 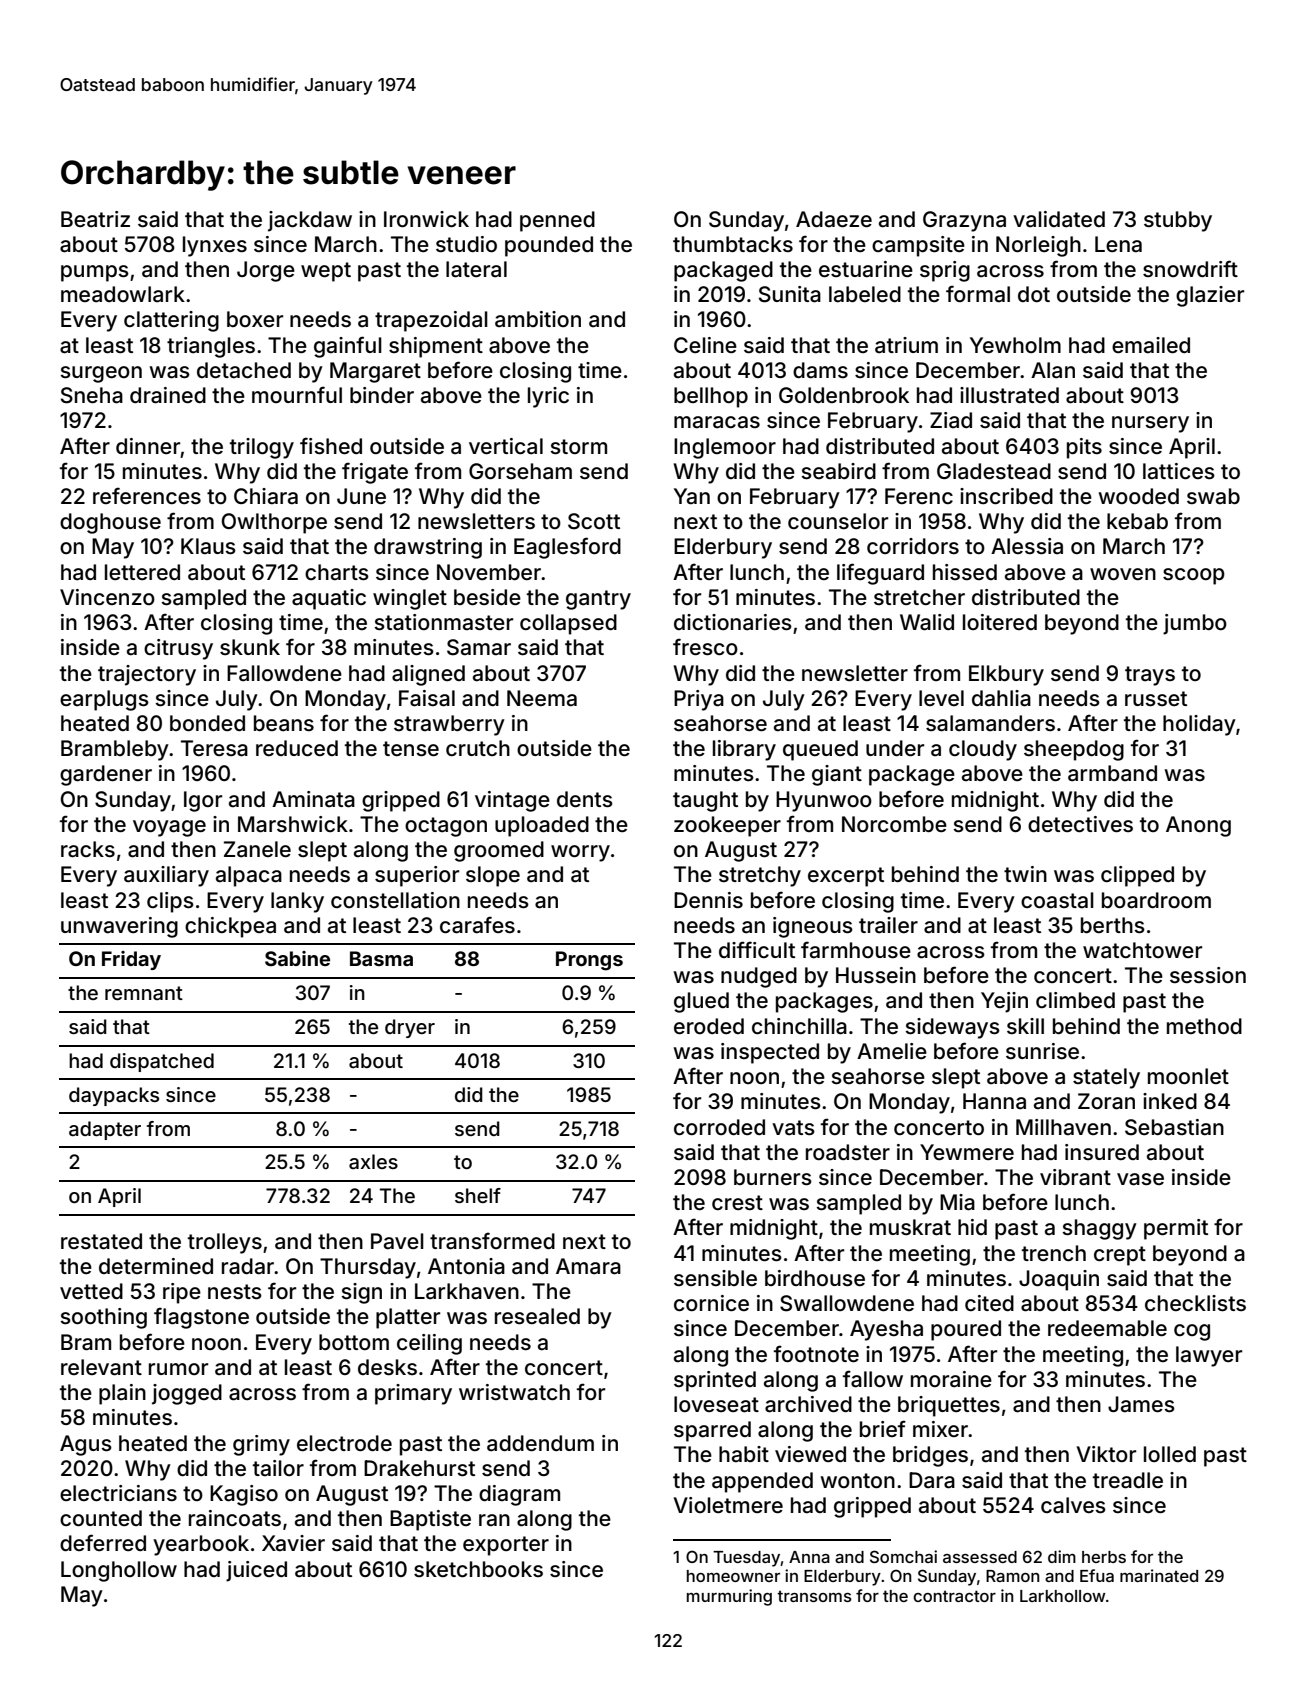 What do you see at coordinates (837, 775) in the page?
I see `giant` at bounding box center [837, 775].
